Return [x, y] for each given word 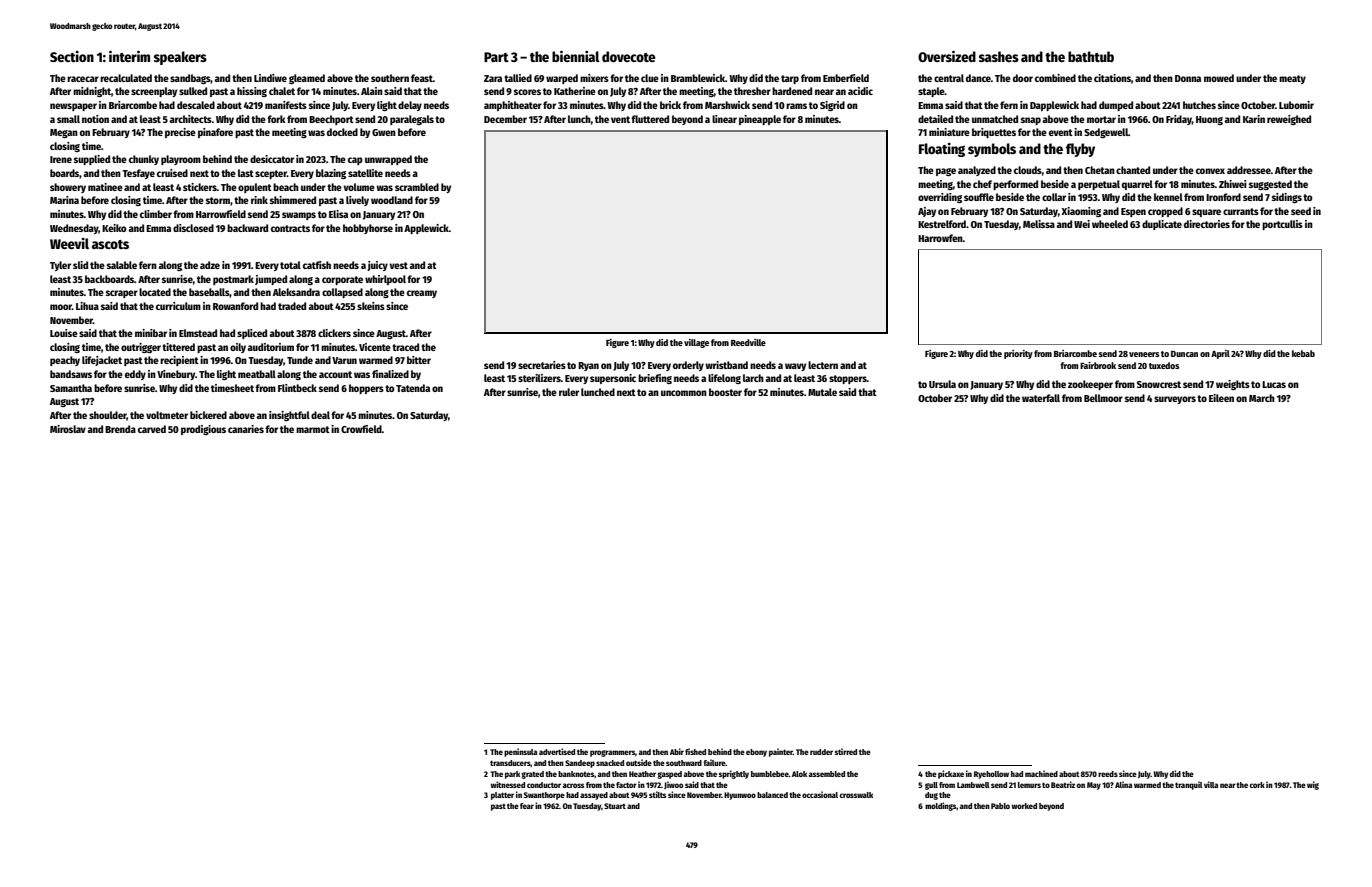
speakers [180, 58]
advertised [557, 751]
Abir [677, 751]
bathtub [1091, 56]
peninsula [520, 752]
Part [496, 57]
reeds [1108, 774]
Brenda [120, 429]
